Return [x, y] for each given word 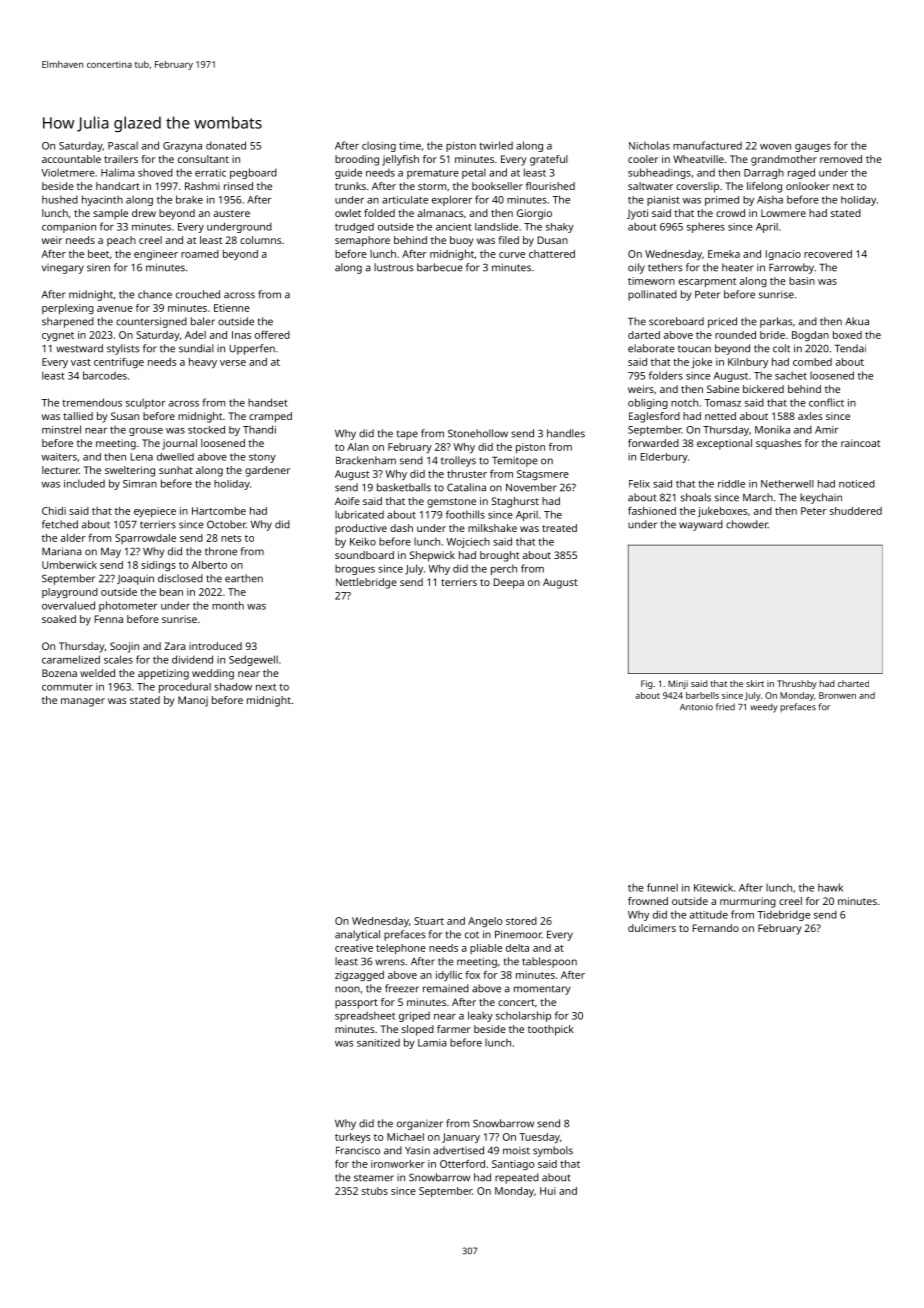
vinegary [63, 269]
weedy [764, 708]
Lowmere [783, 213]
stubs [375, 1191]
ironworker [398, 1164]
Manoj [193, 701]
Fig [647, 684]
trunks [350, 186]
